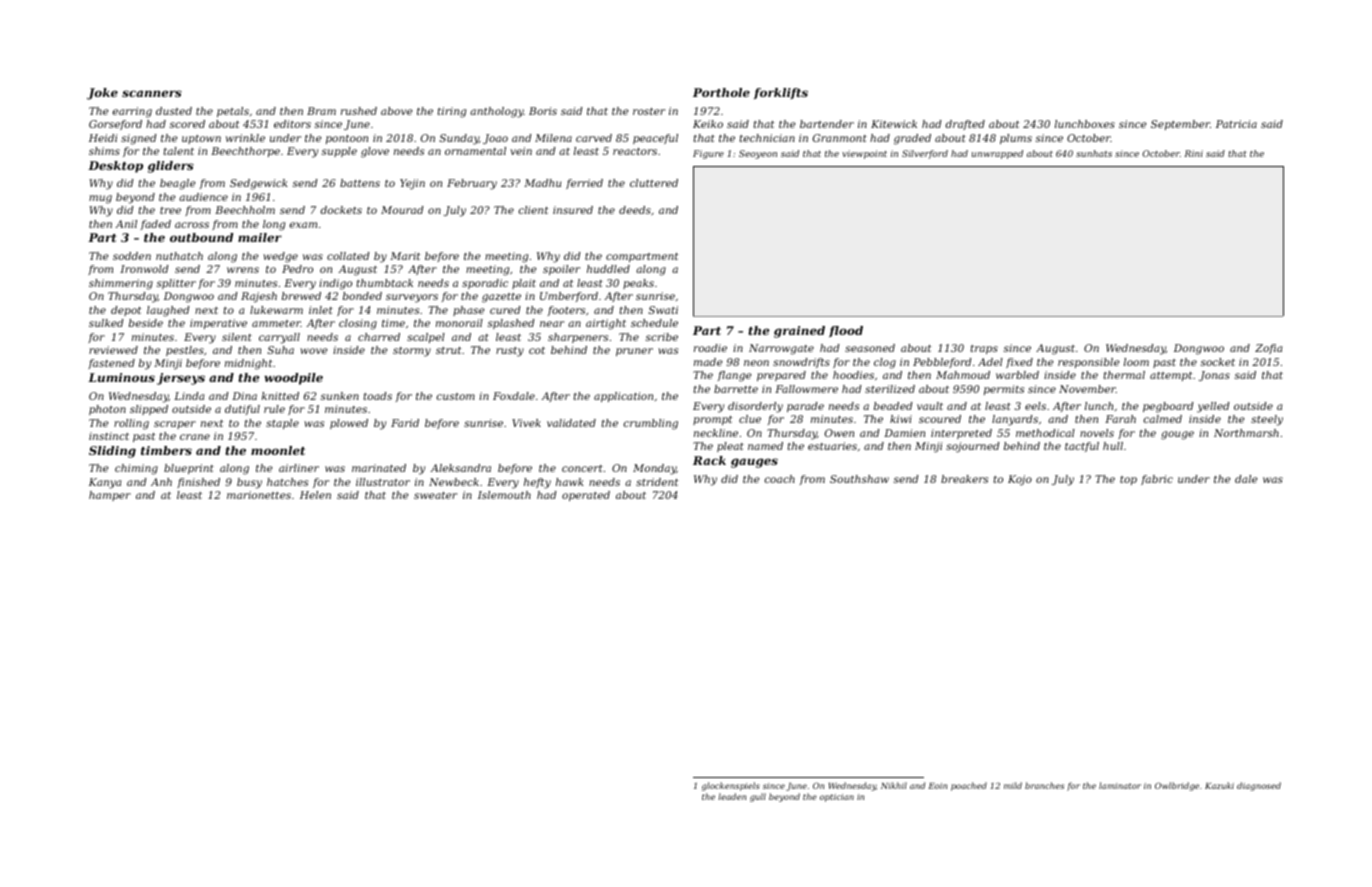 This document has height=887, width=1372. What do you see at coordinates (586, 496) in the document?
I see `operated` at bounding box center [586, 496].
